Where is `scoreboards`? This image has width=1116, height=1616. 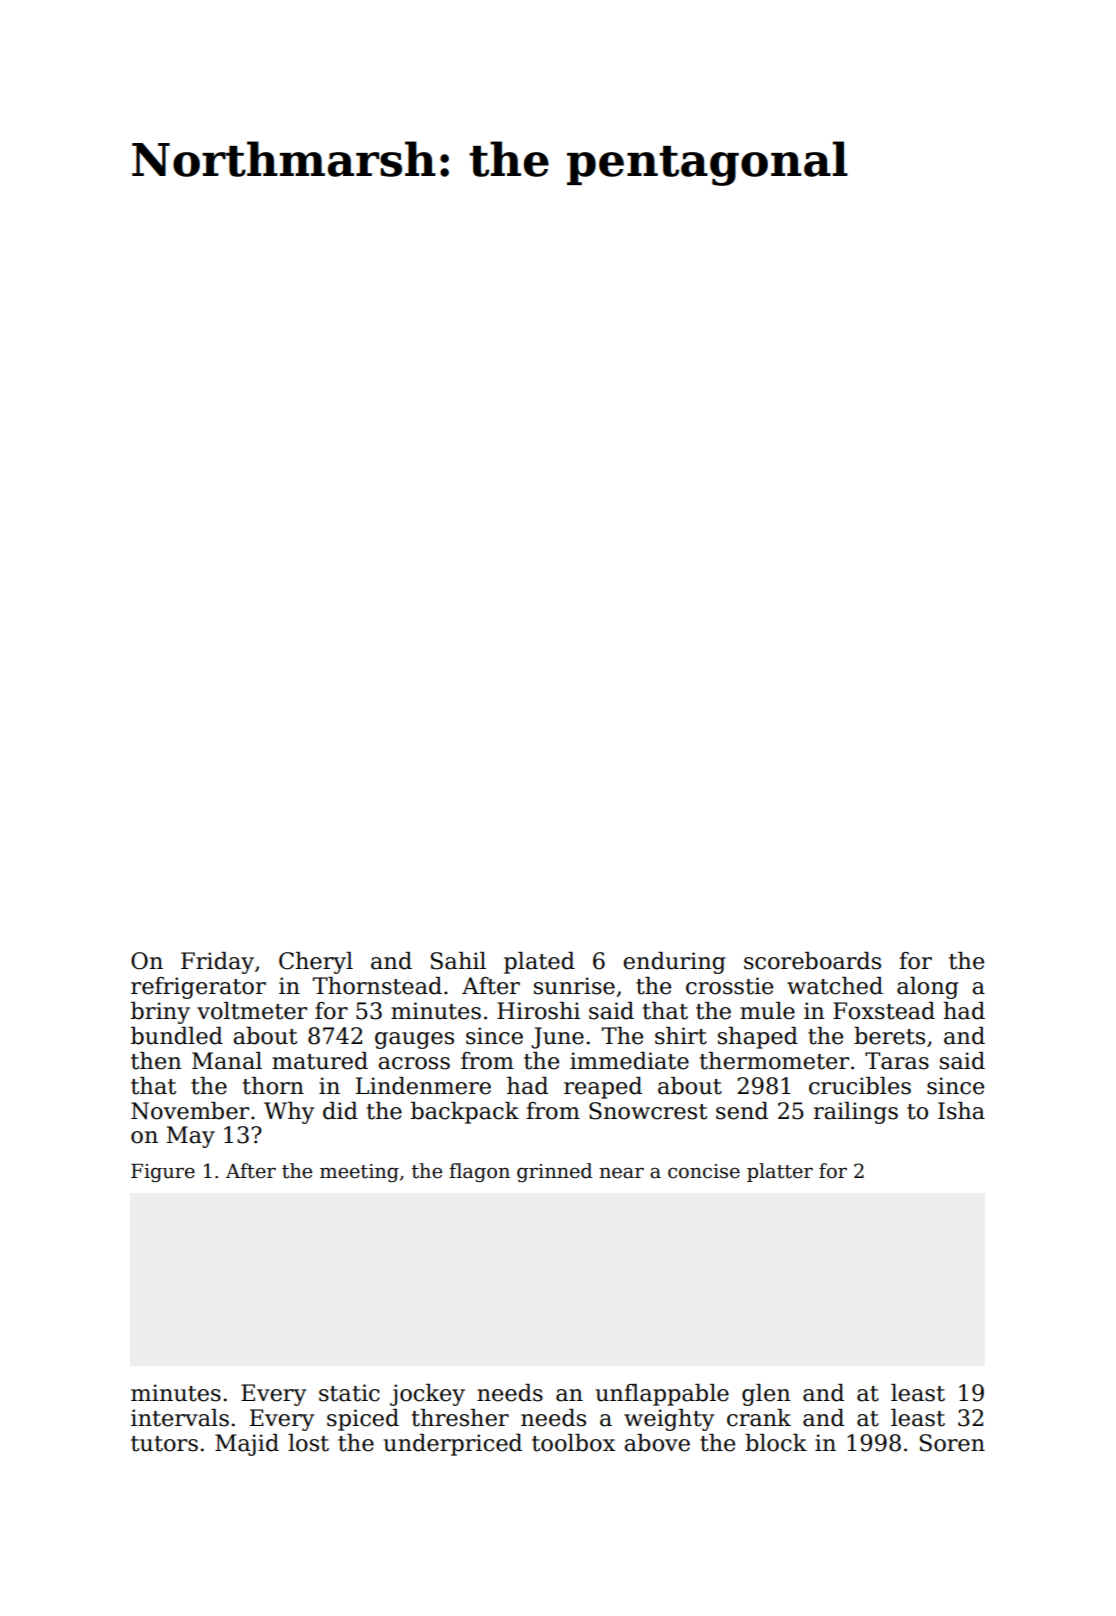
scoreboards is located at coordinates (812, 961).
